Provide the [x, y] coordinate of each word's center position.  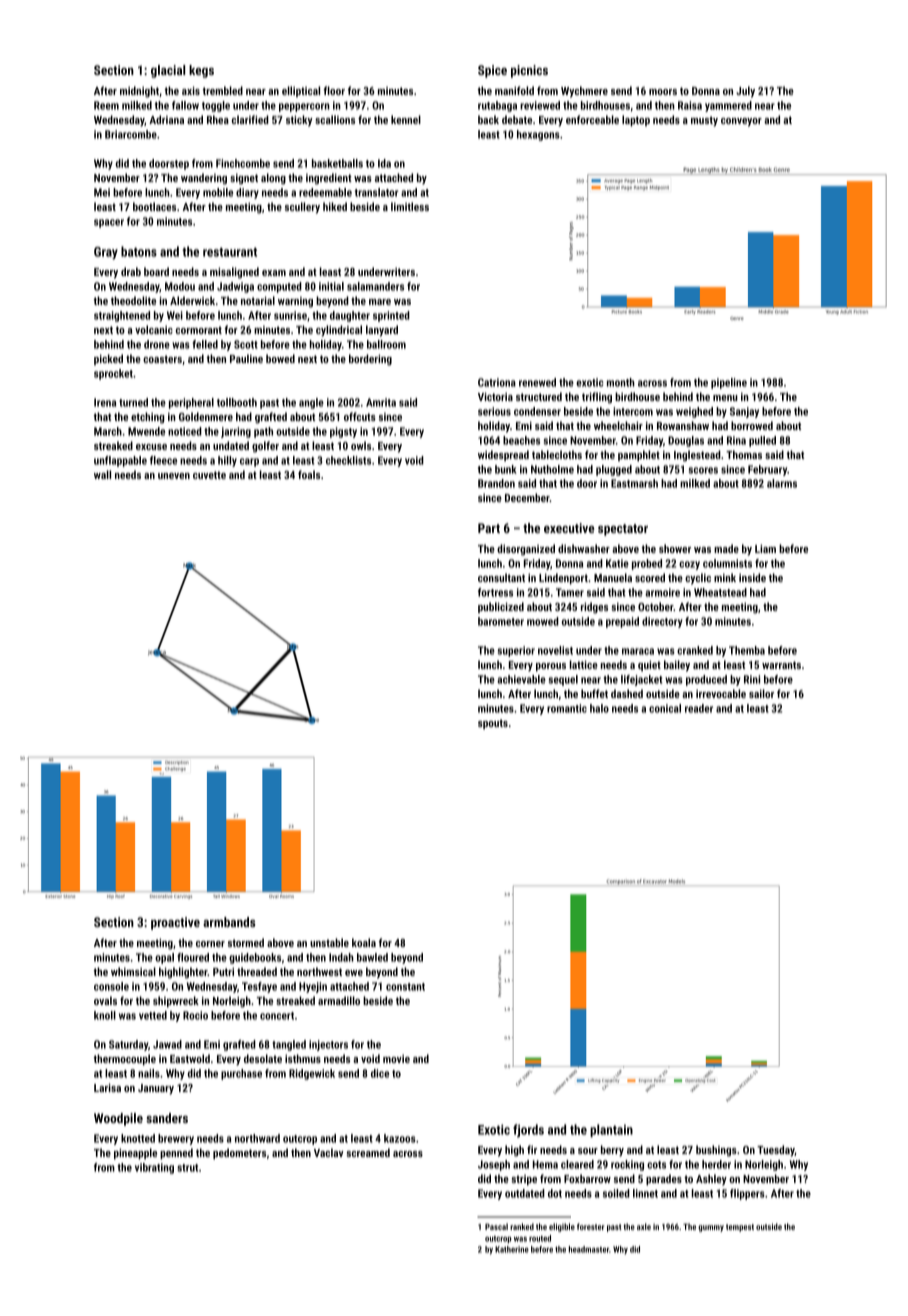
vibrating [154, 1168]
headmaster [589, 1249]
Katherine [512, 1249]
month [621, 382]
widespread [503, 456]
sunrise [290, 315]
